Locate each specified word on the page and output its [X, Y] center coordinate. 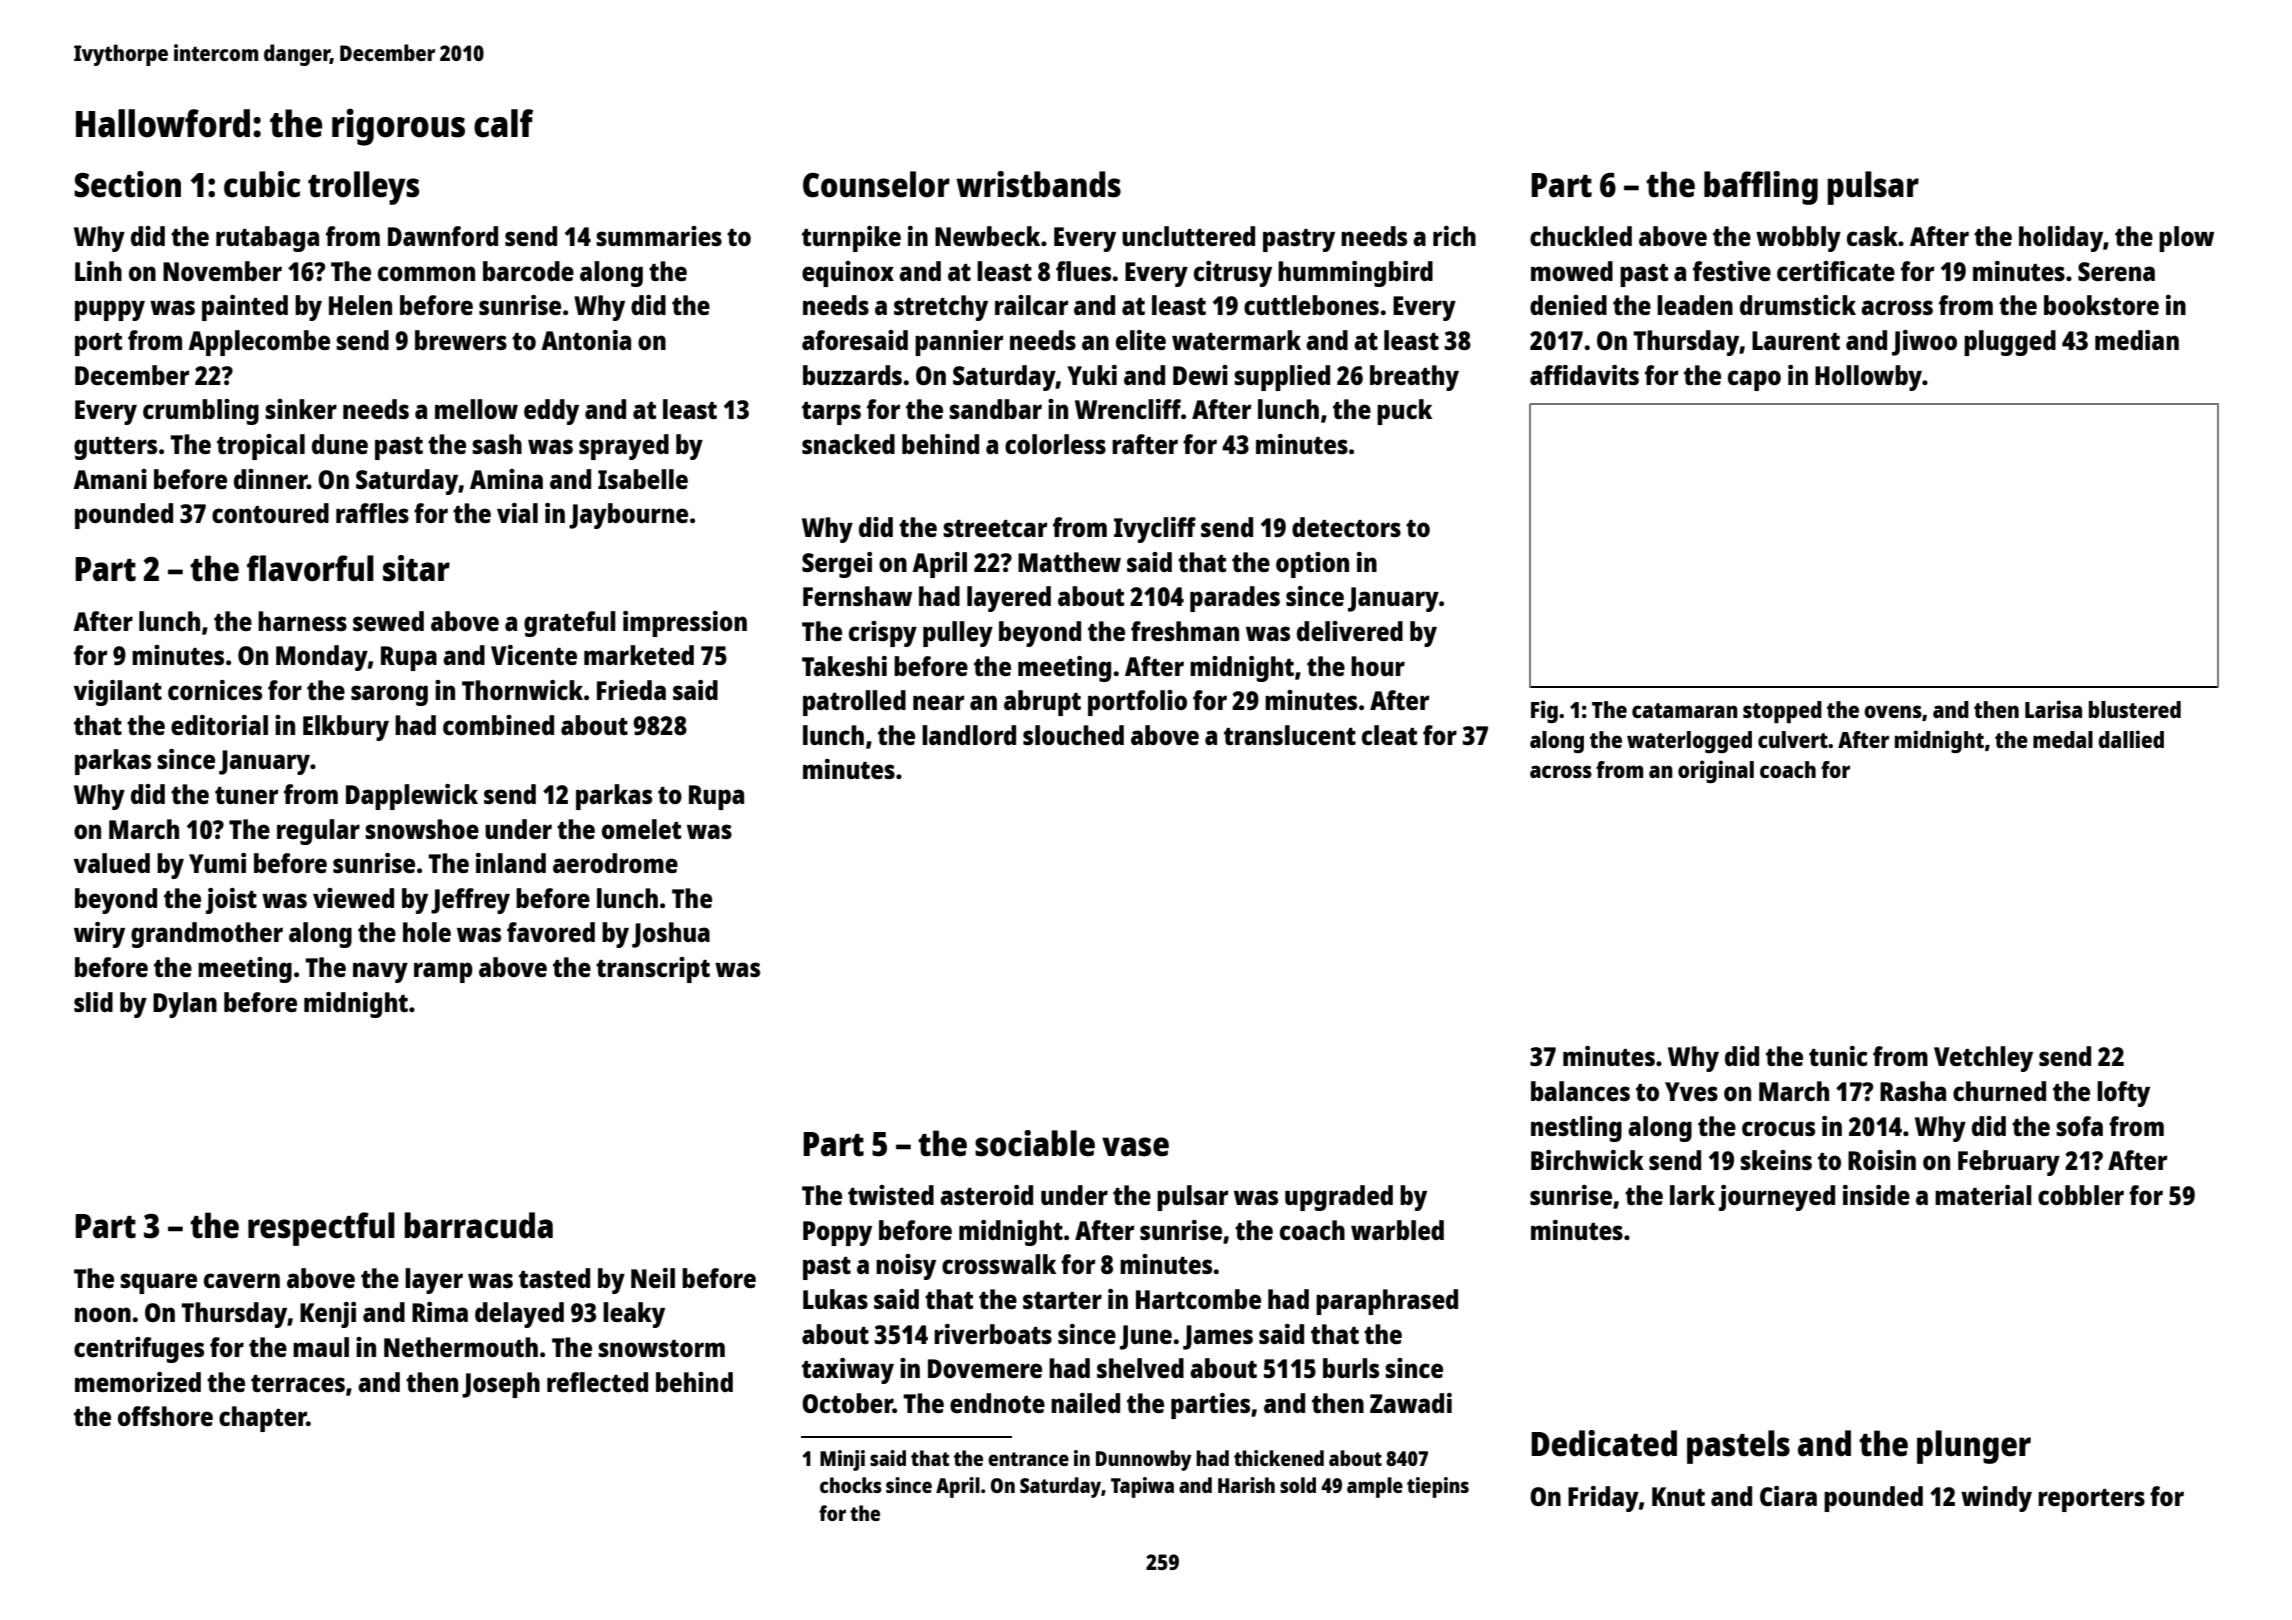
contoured [270, 513]
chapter [263, 1419]
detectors [1346, 527]
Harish [1246, 1485]
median [2137, 340]
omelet [641, 829]
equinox [848, 274]
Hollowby [1868, 378]
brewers [461, 340]
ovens [1893, 711]
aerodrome [615, 863]
